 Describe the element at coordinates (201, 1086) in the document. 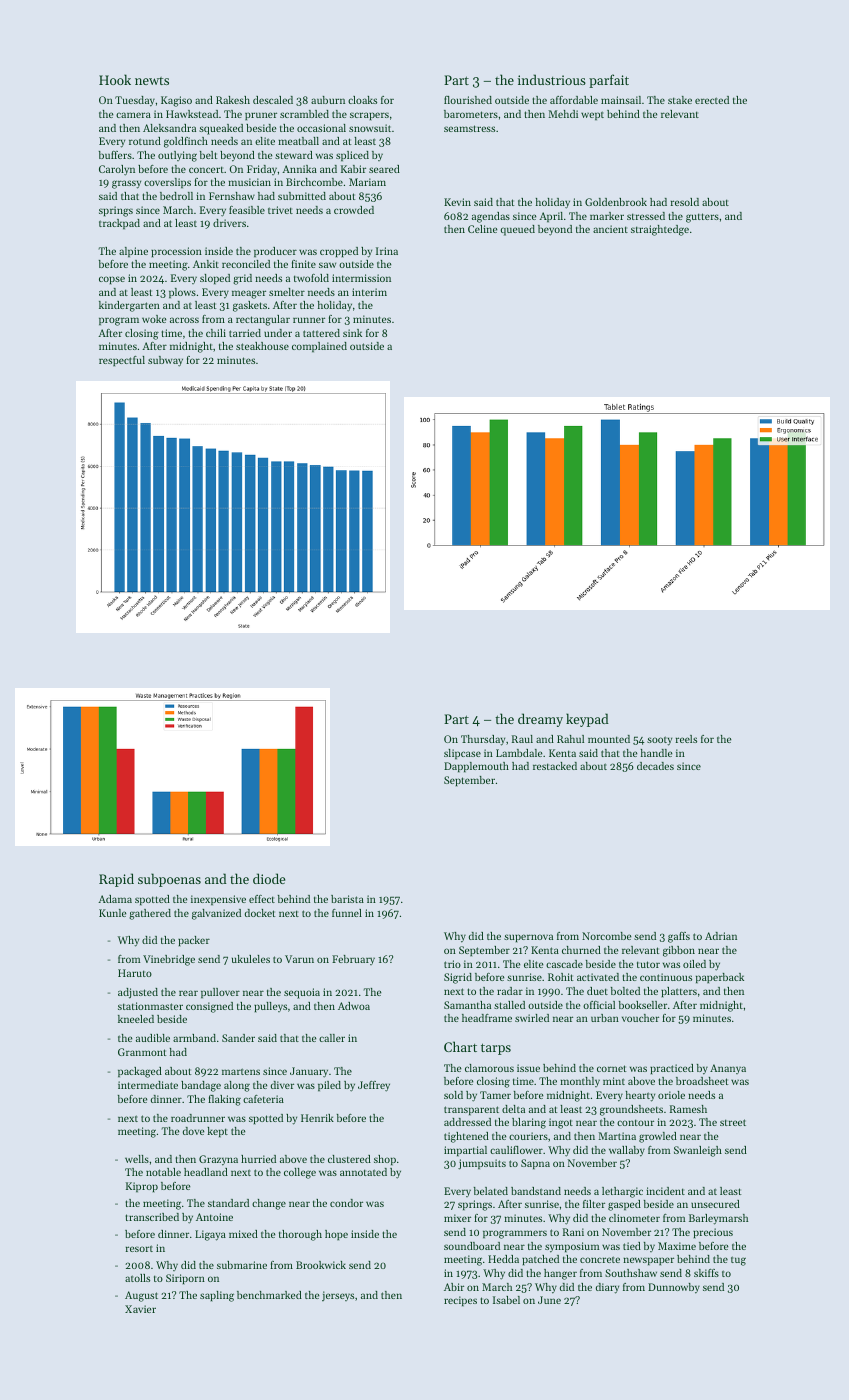

I see `bandage` at that location.
